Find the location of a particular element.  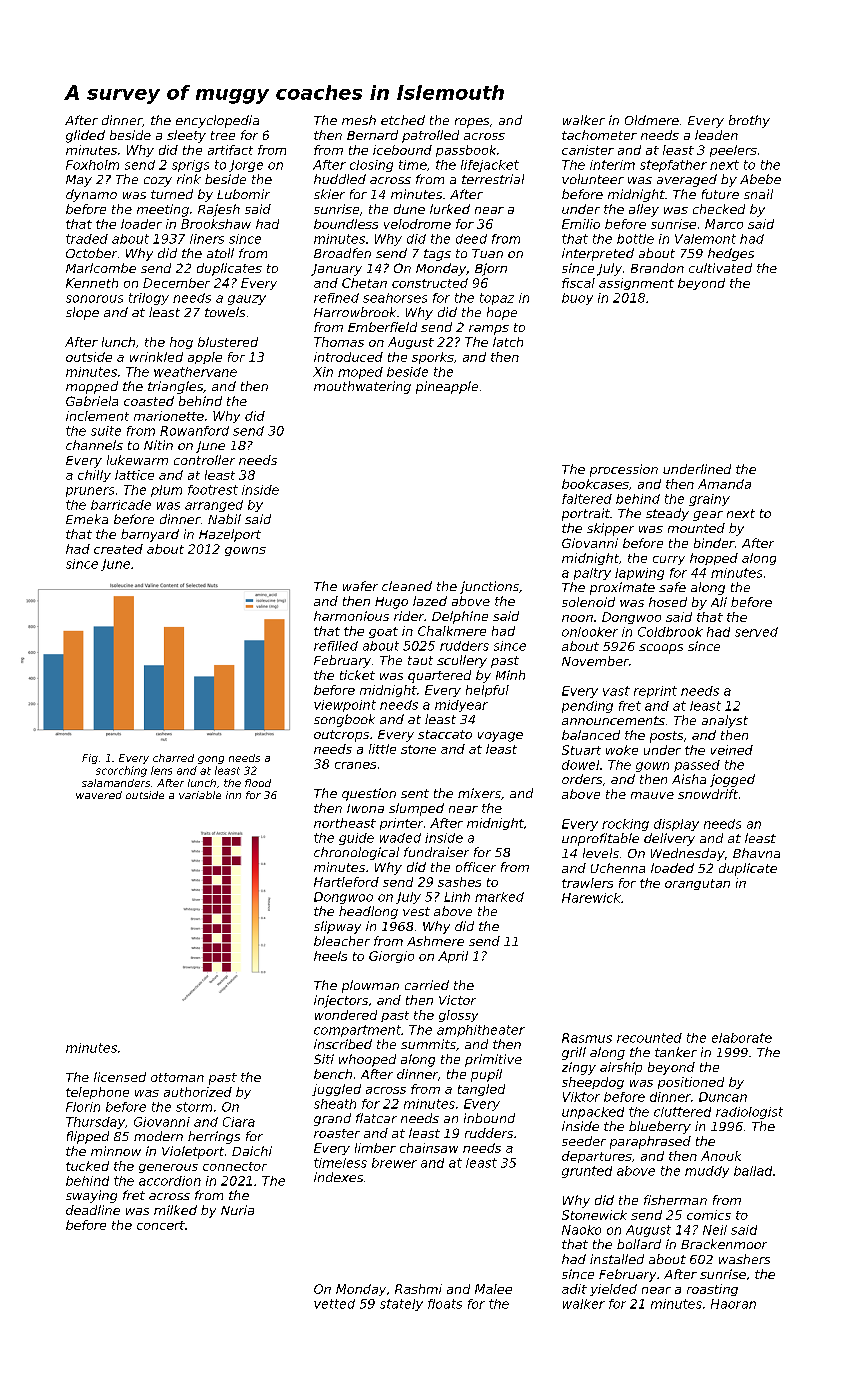

deadline is located at coordinates (93, 1210).
